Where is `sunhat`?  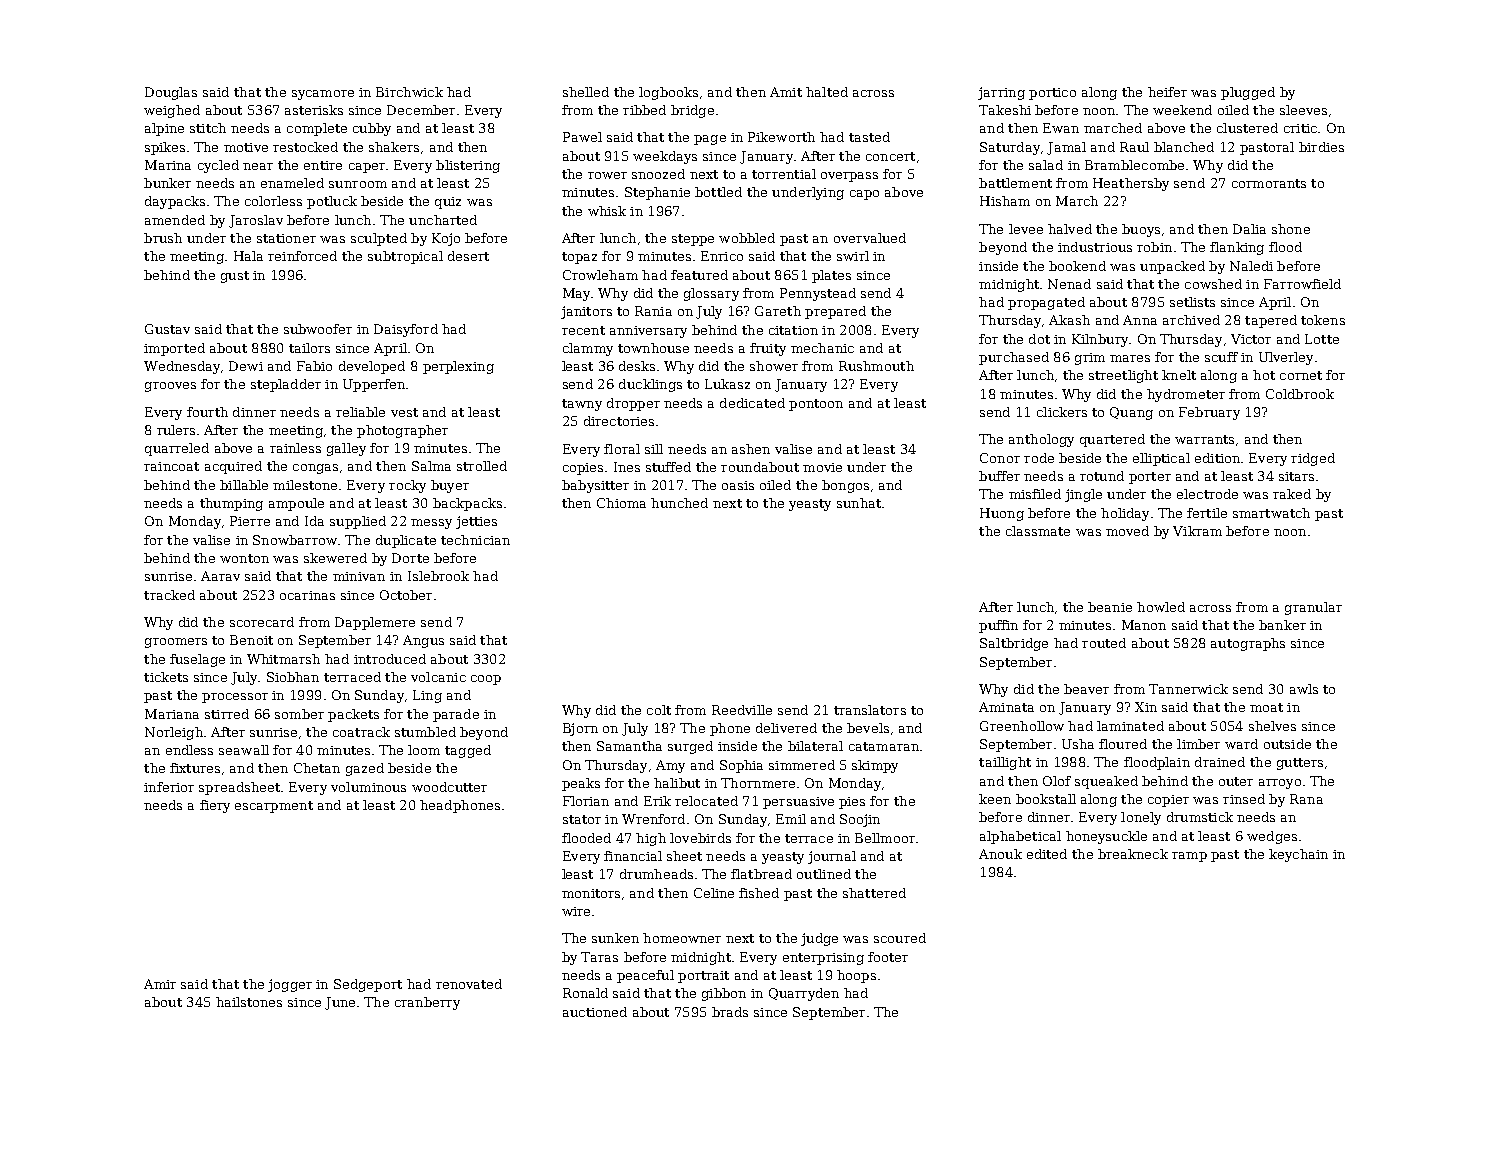 sunhat is located at coordinates (859, 503).
